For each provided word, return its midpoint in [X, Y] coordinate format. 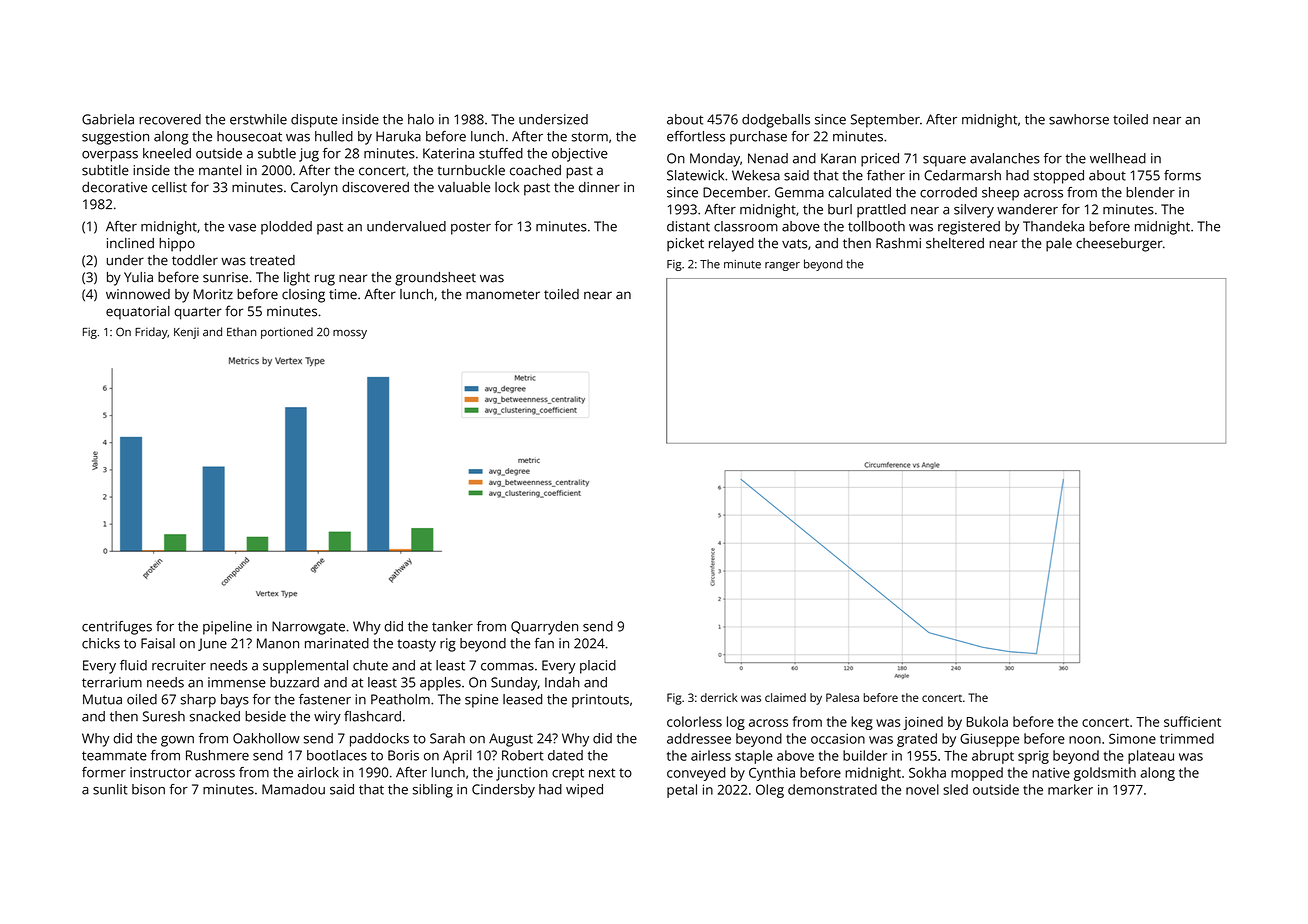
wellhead [1118, 158]
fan [544, 643]
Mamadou [293, 789]
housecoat [249, 136]
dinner [599, 187]
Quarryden [544, 628]
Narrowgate [308, 628]
